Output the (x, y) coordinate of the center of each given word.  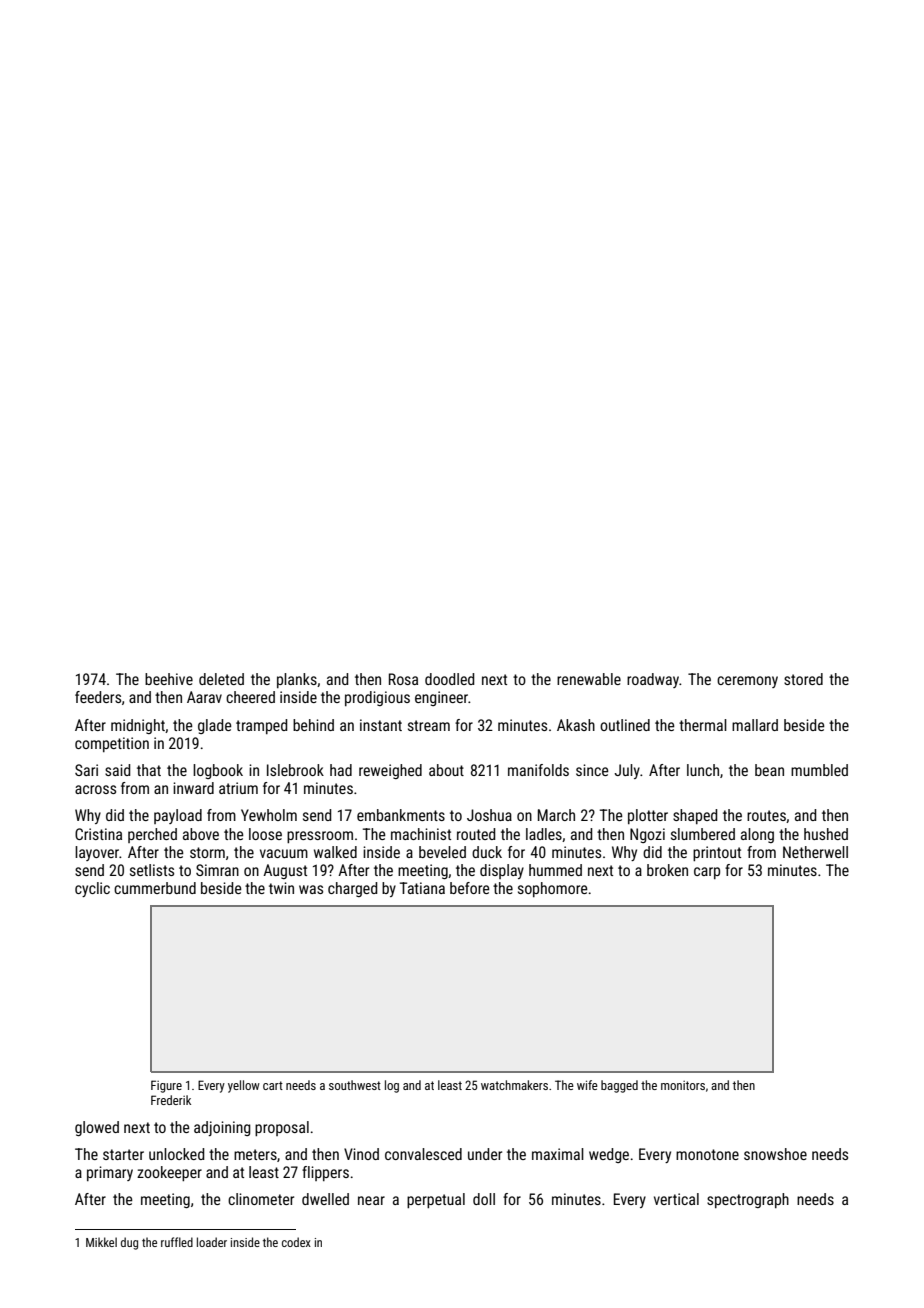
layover (97, 853)
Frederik (171, 1100)
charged (352, 889)
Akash (576, 725)
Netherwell (815, 852)
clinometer (261, 1199)
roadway (653, 680)
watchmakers (514, 1085)
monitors (683, 1085)
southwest (355, 1085)
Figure (166, 1086)
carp (707, 873)
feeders (98, 697)
